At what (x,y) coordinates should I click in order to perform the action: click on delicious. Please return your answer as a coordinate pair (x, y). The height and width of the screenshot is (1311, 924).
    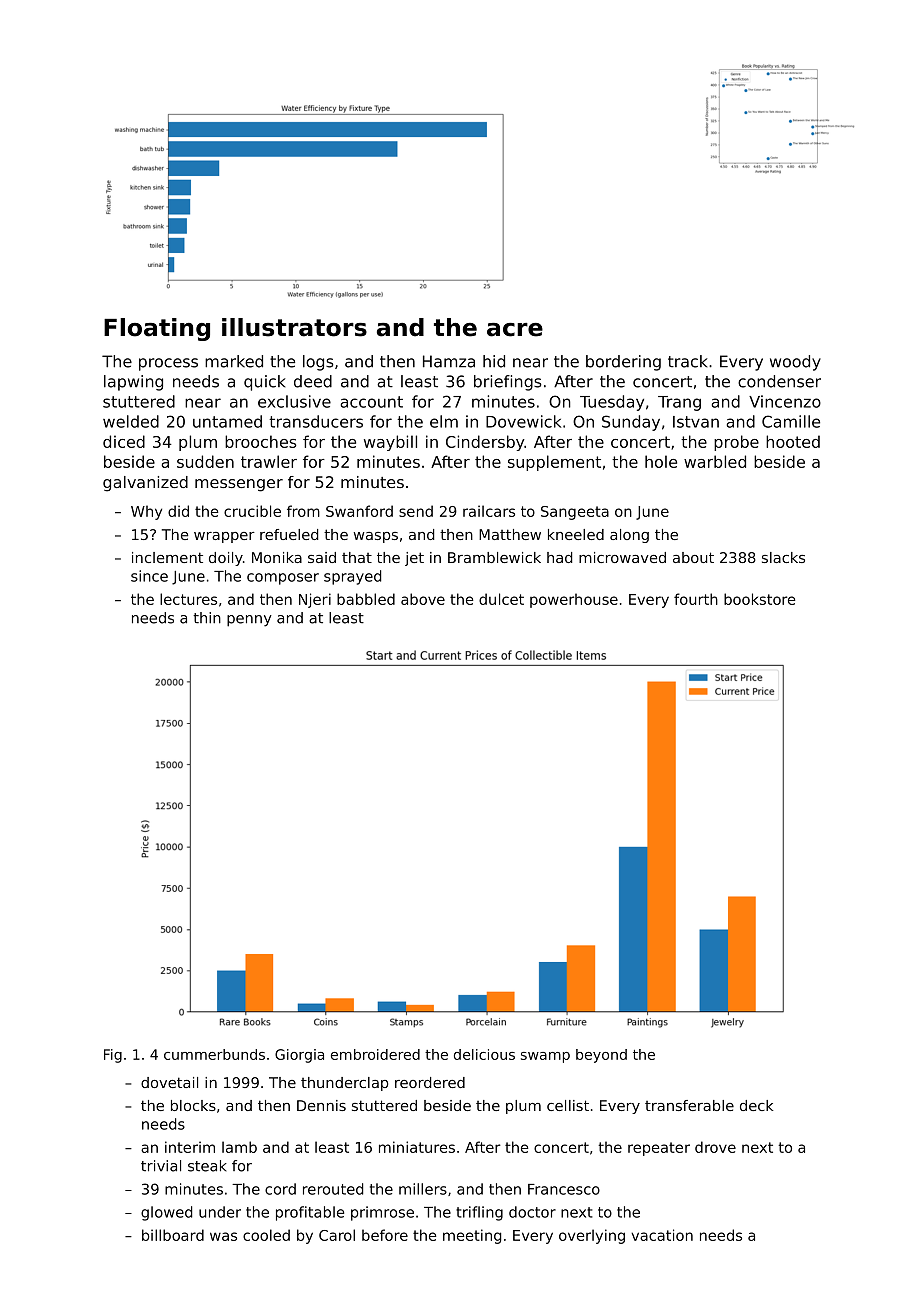
    Looking at the image, I should click on (484, 1054).
